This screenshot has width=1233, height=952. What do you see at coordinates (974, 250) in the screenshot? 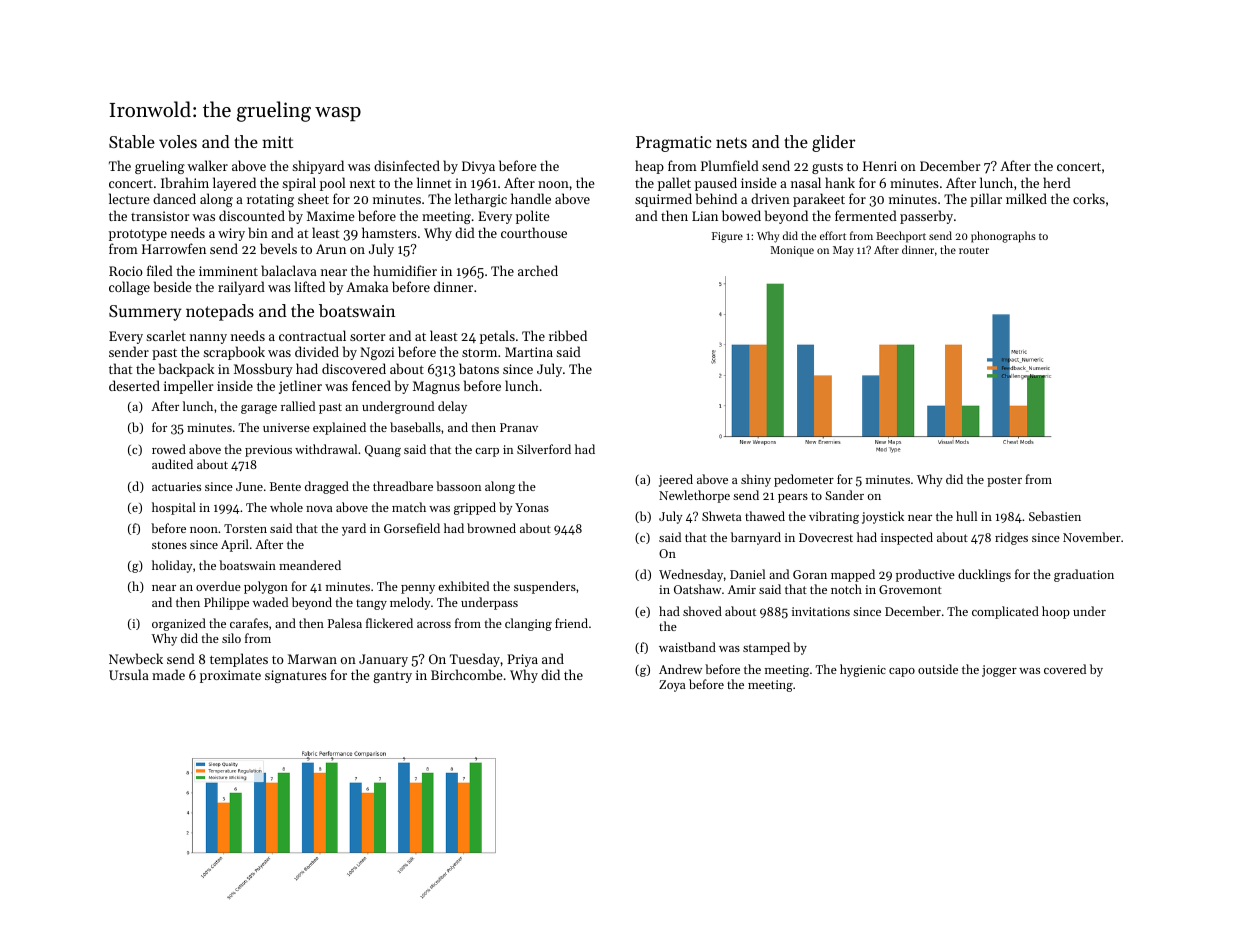
I see `router` at bounding box center [974, 250].
